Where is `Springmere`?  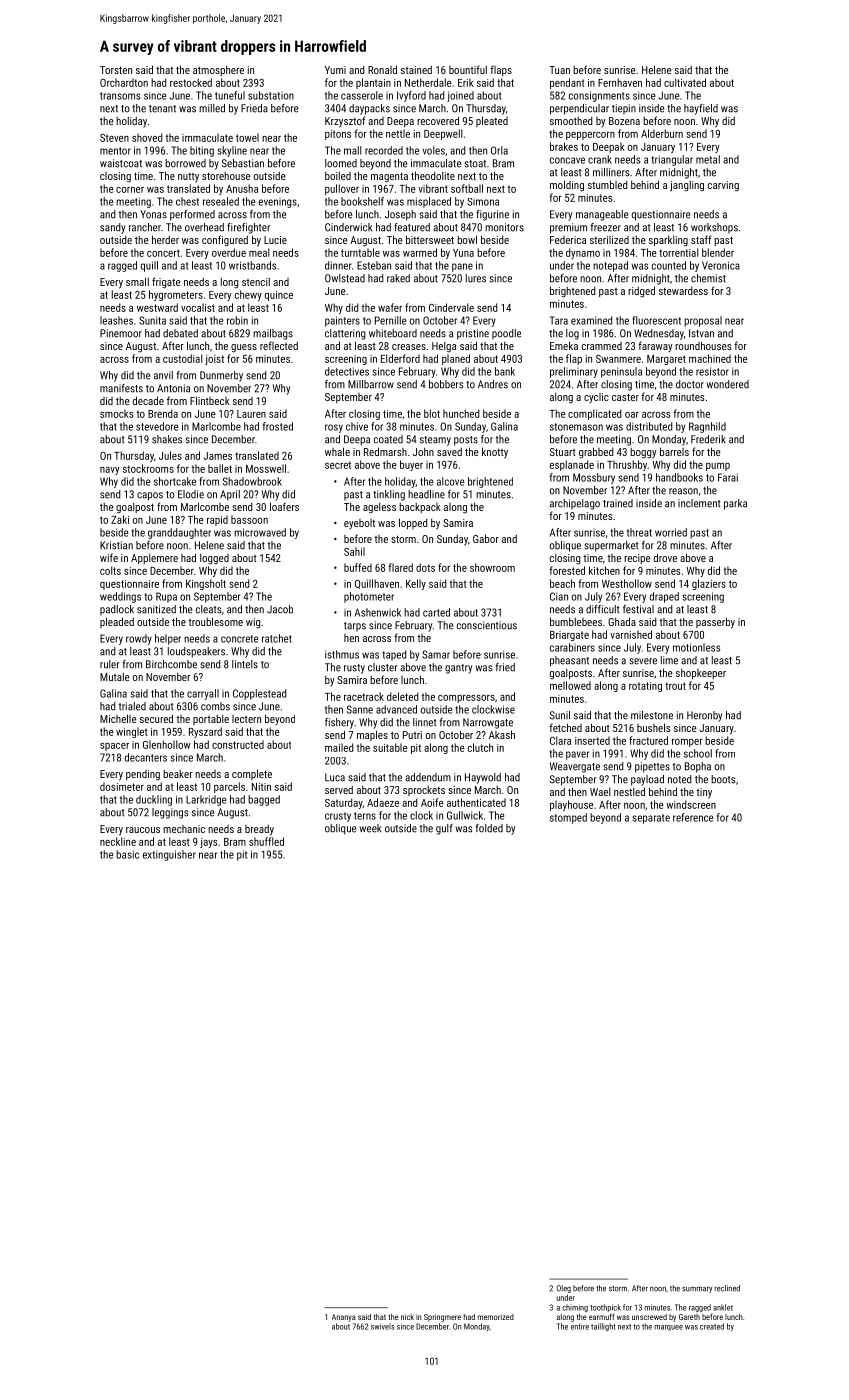
Springmere is located at coordinates (442, 1318).
